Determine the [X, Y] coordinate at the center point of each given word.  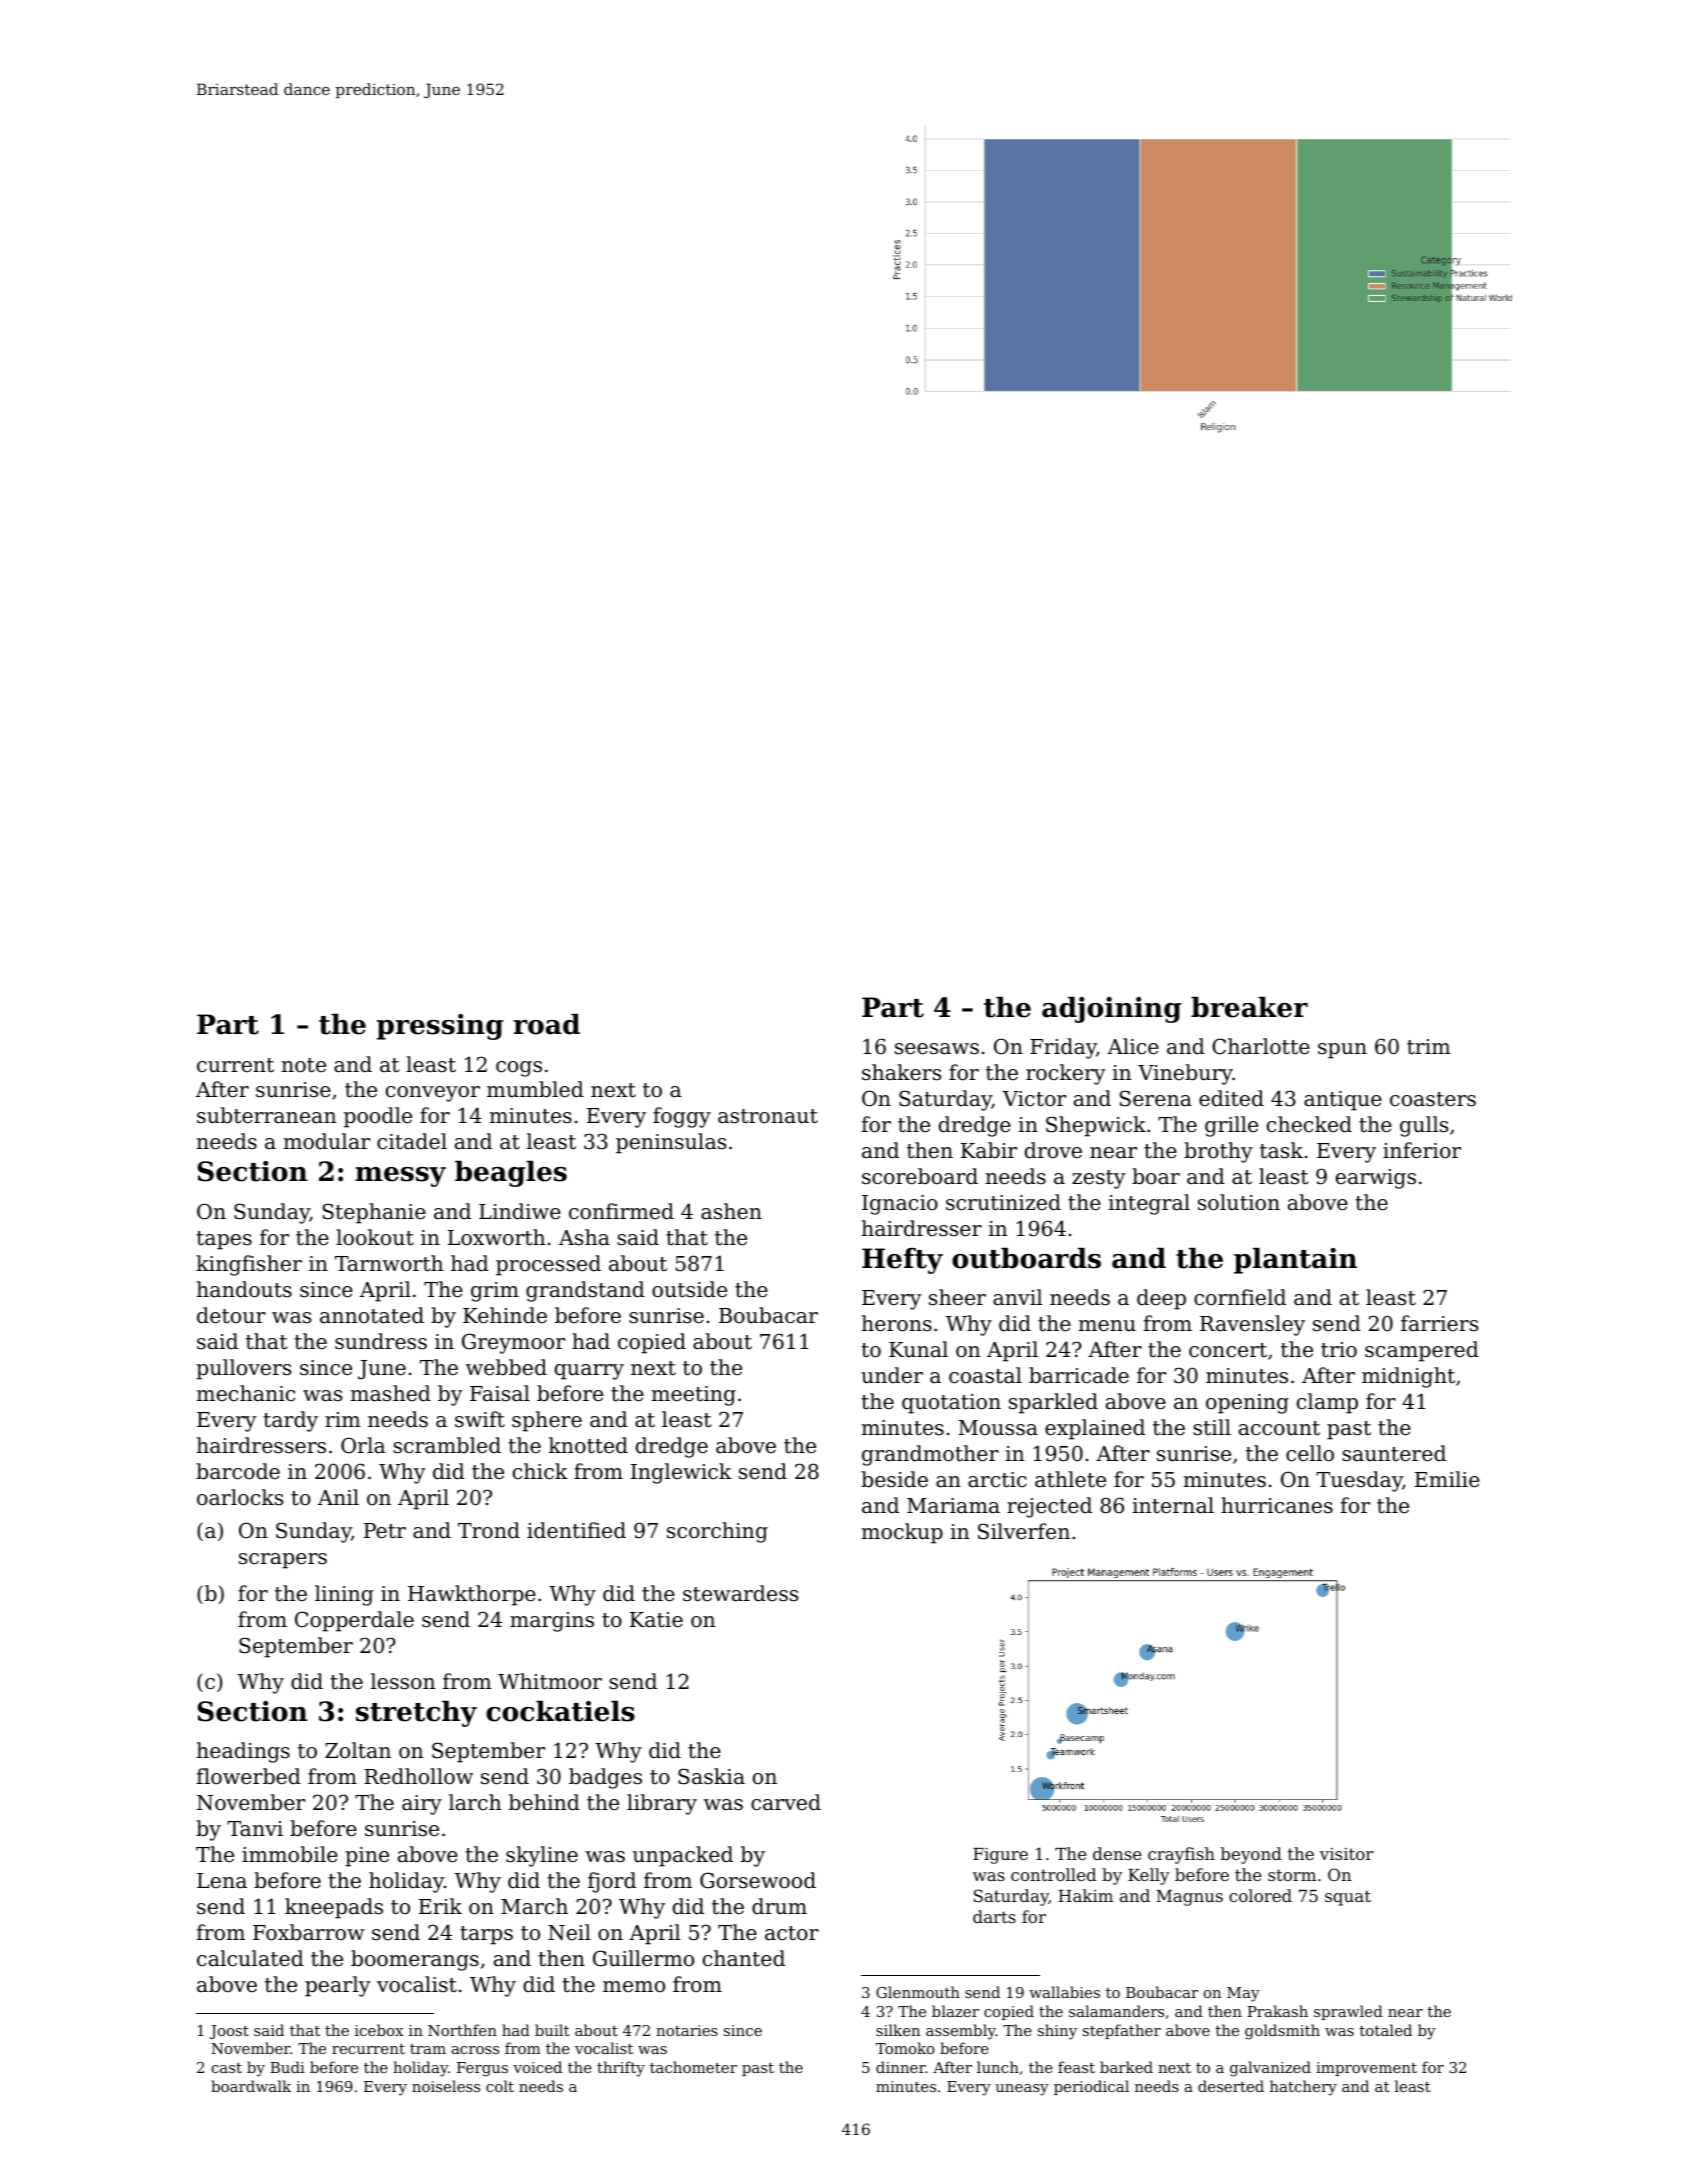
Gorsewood [758, 1880]
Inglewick [681, 1473]
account [1279, 1428]
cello [1310, 1453]
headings [243, 1752]
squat [1348, 1898]
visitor [1346, 1854]
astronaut [768, 1116]
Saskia [711, 1776]
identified [576, 1530]
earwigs [1376, 1179]
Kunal [918, 1349]
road [547, 1024]
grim [495, 1292]
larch [475, 1802]
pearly [337, 1986]
